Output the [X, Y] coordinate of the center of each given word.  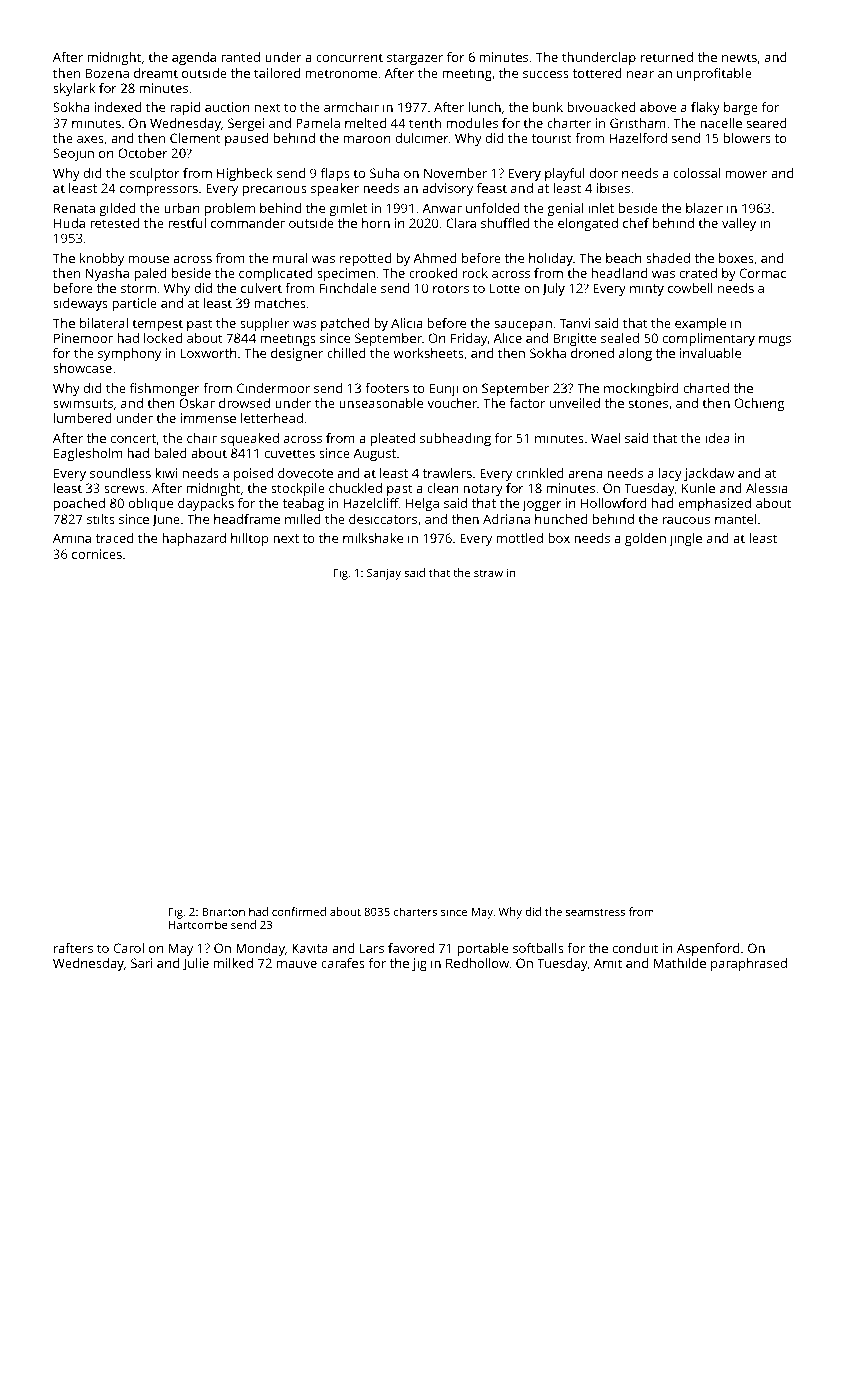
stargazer [415, 59]
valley [739, 224]
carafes [343, 963]
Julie [196, 964]
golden [645, 539]
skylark [74, 89]
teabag [303, 504]
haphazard [194, 539]
